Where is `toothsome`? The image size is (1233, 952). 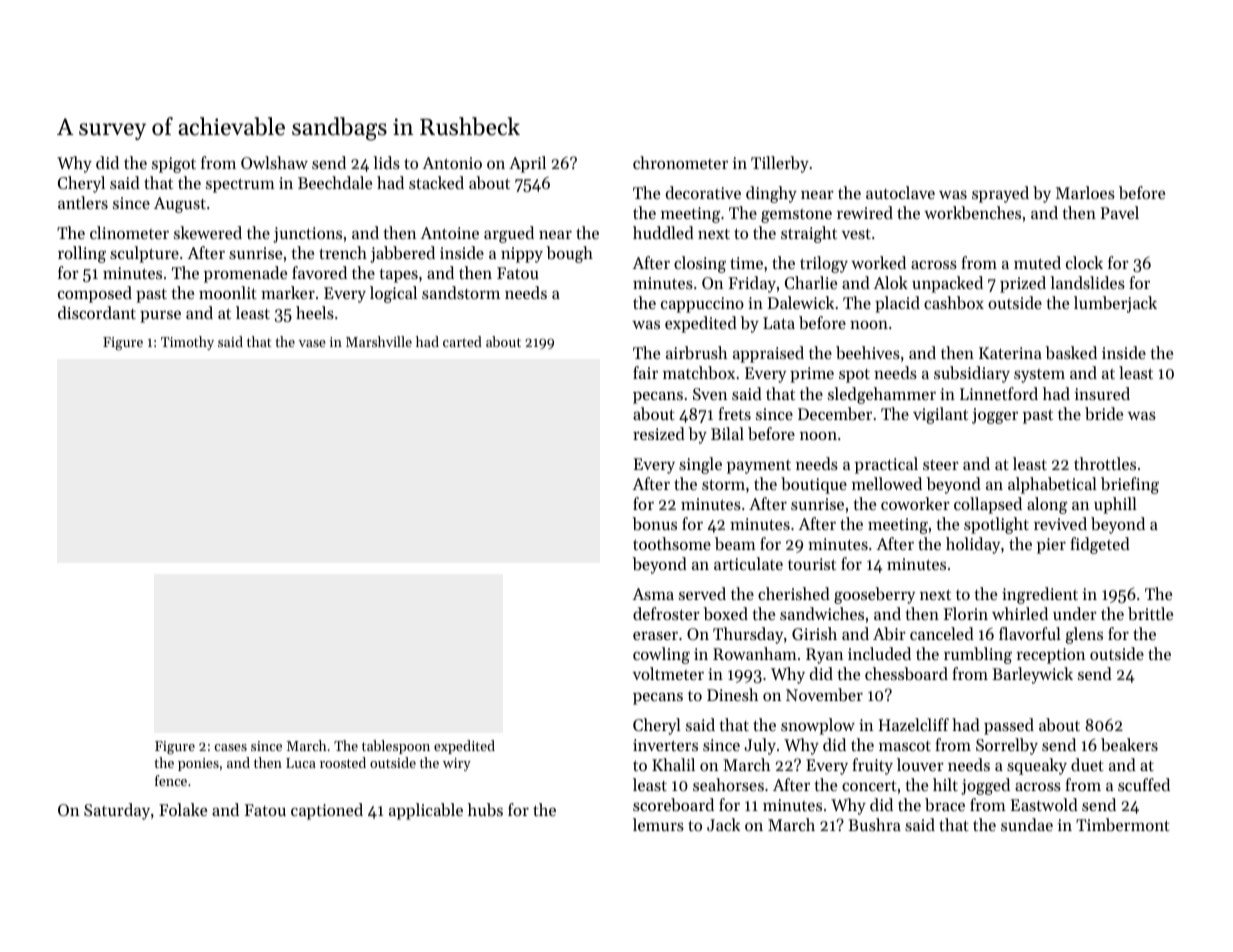 toothsome is located at coordinates (672, 543).
